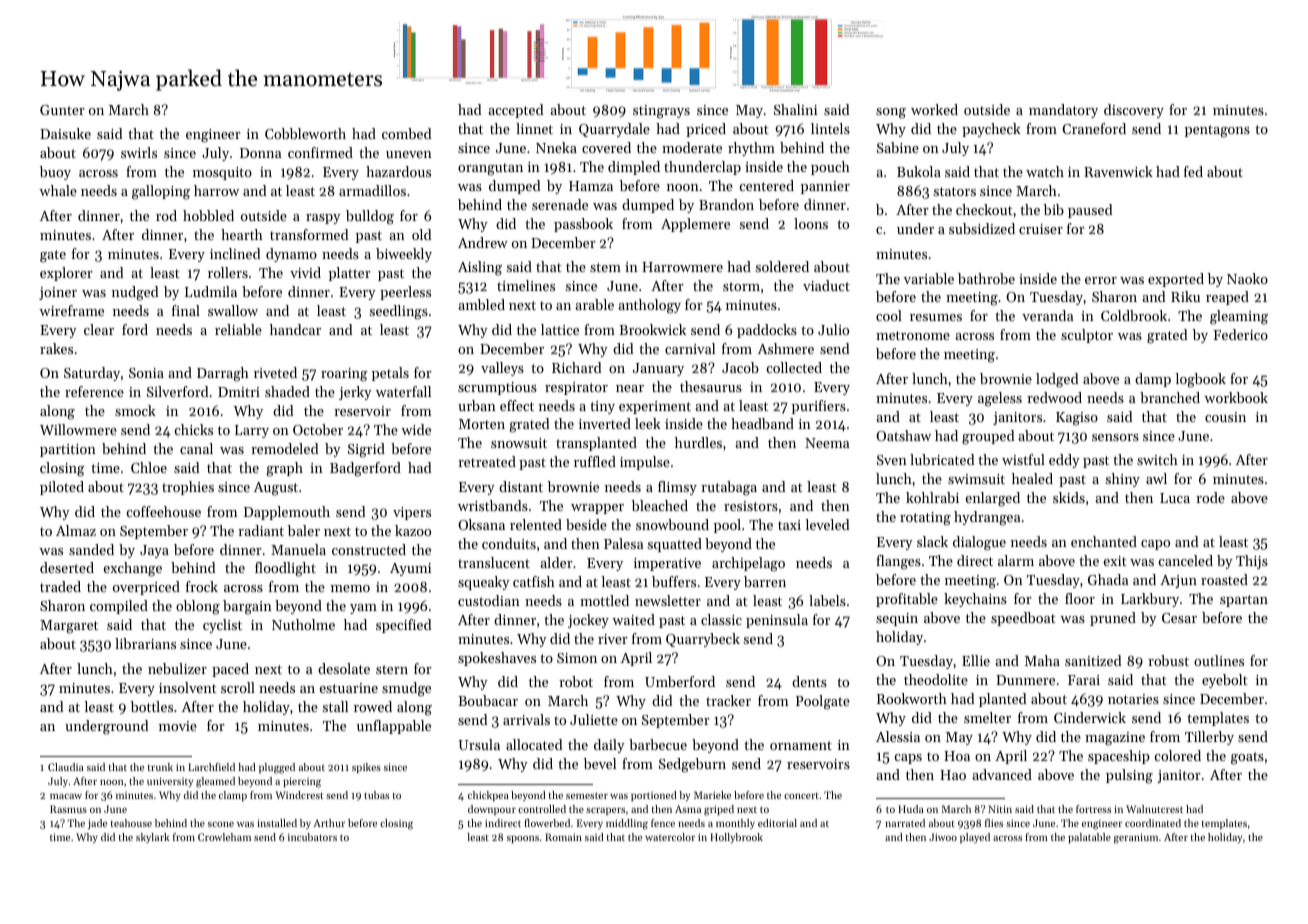 This document has height=924, width=1308. What do you see at coordinates (740, 367) in the document?
I see `Jacob` at bounding box center [740, 367].
